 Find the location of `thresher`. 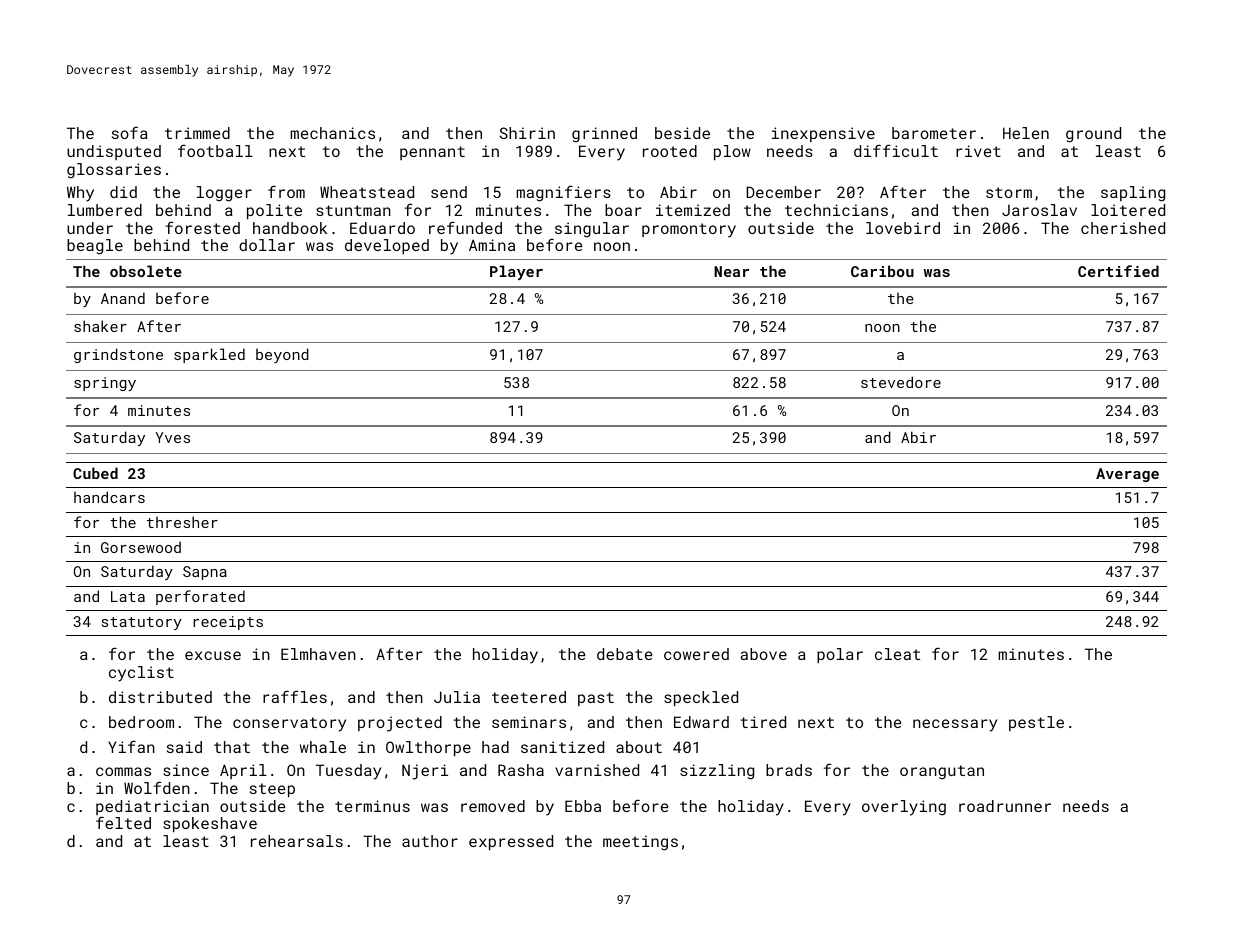

thresher is located at coordinates (182, 522).
